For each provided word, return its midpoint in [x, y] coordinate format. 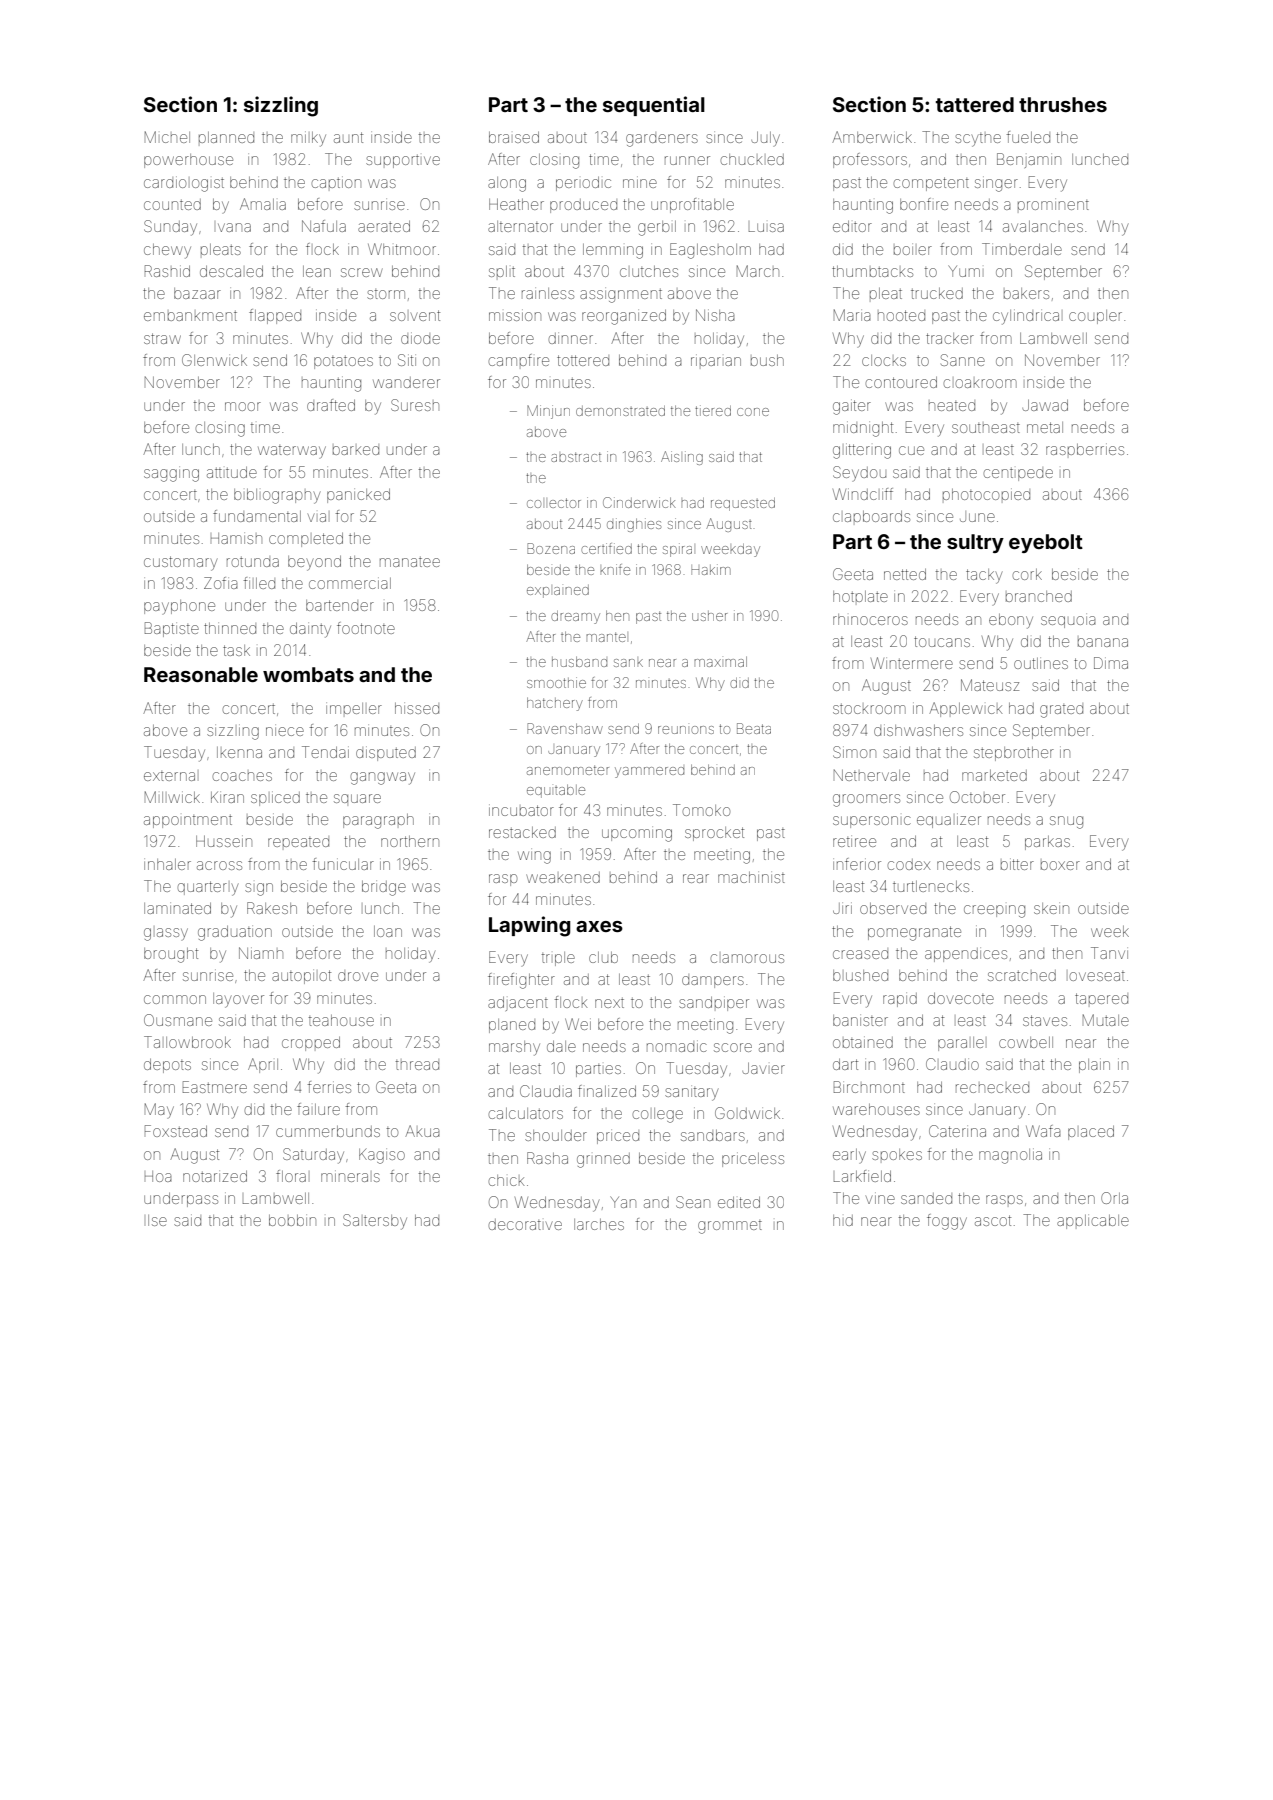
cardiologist [184, 184]
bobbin [292, 1220]
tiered [713, 410]
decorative [525, 1224]
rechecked [992, 1088]
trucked [937, 293]
